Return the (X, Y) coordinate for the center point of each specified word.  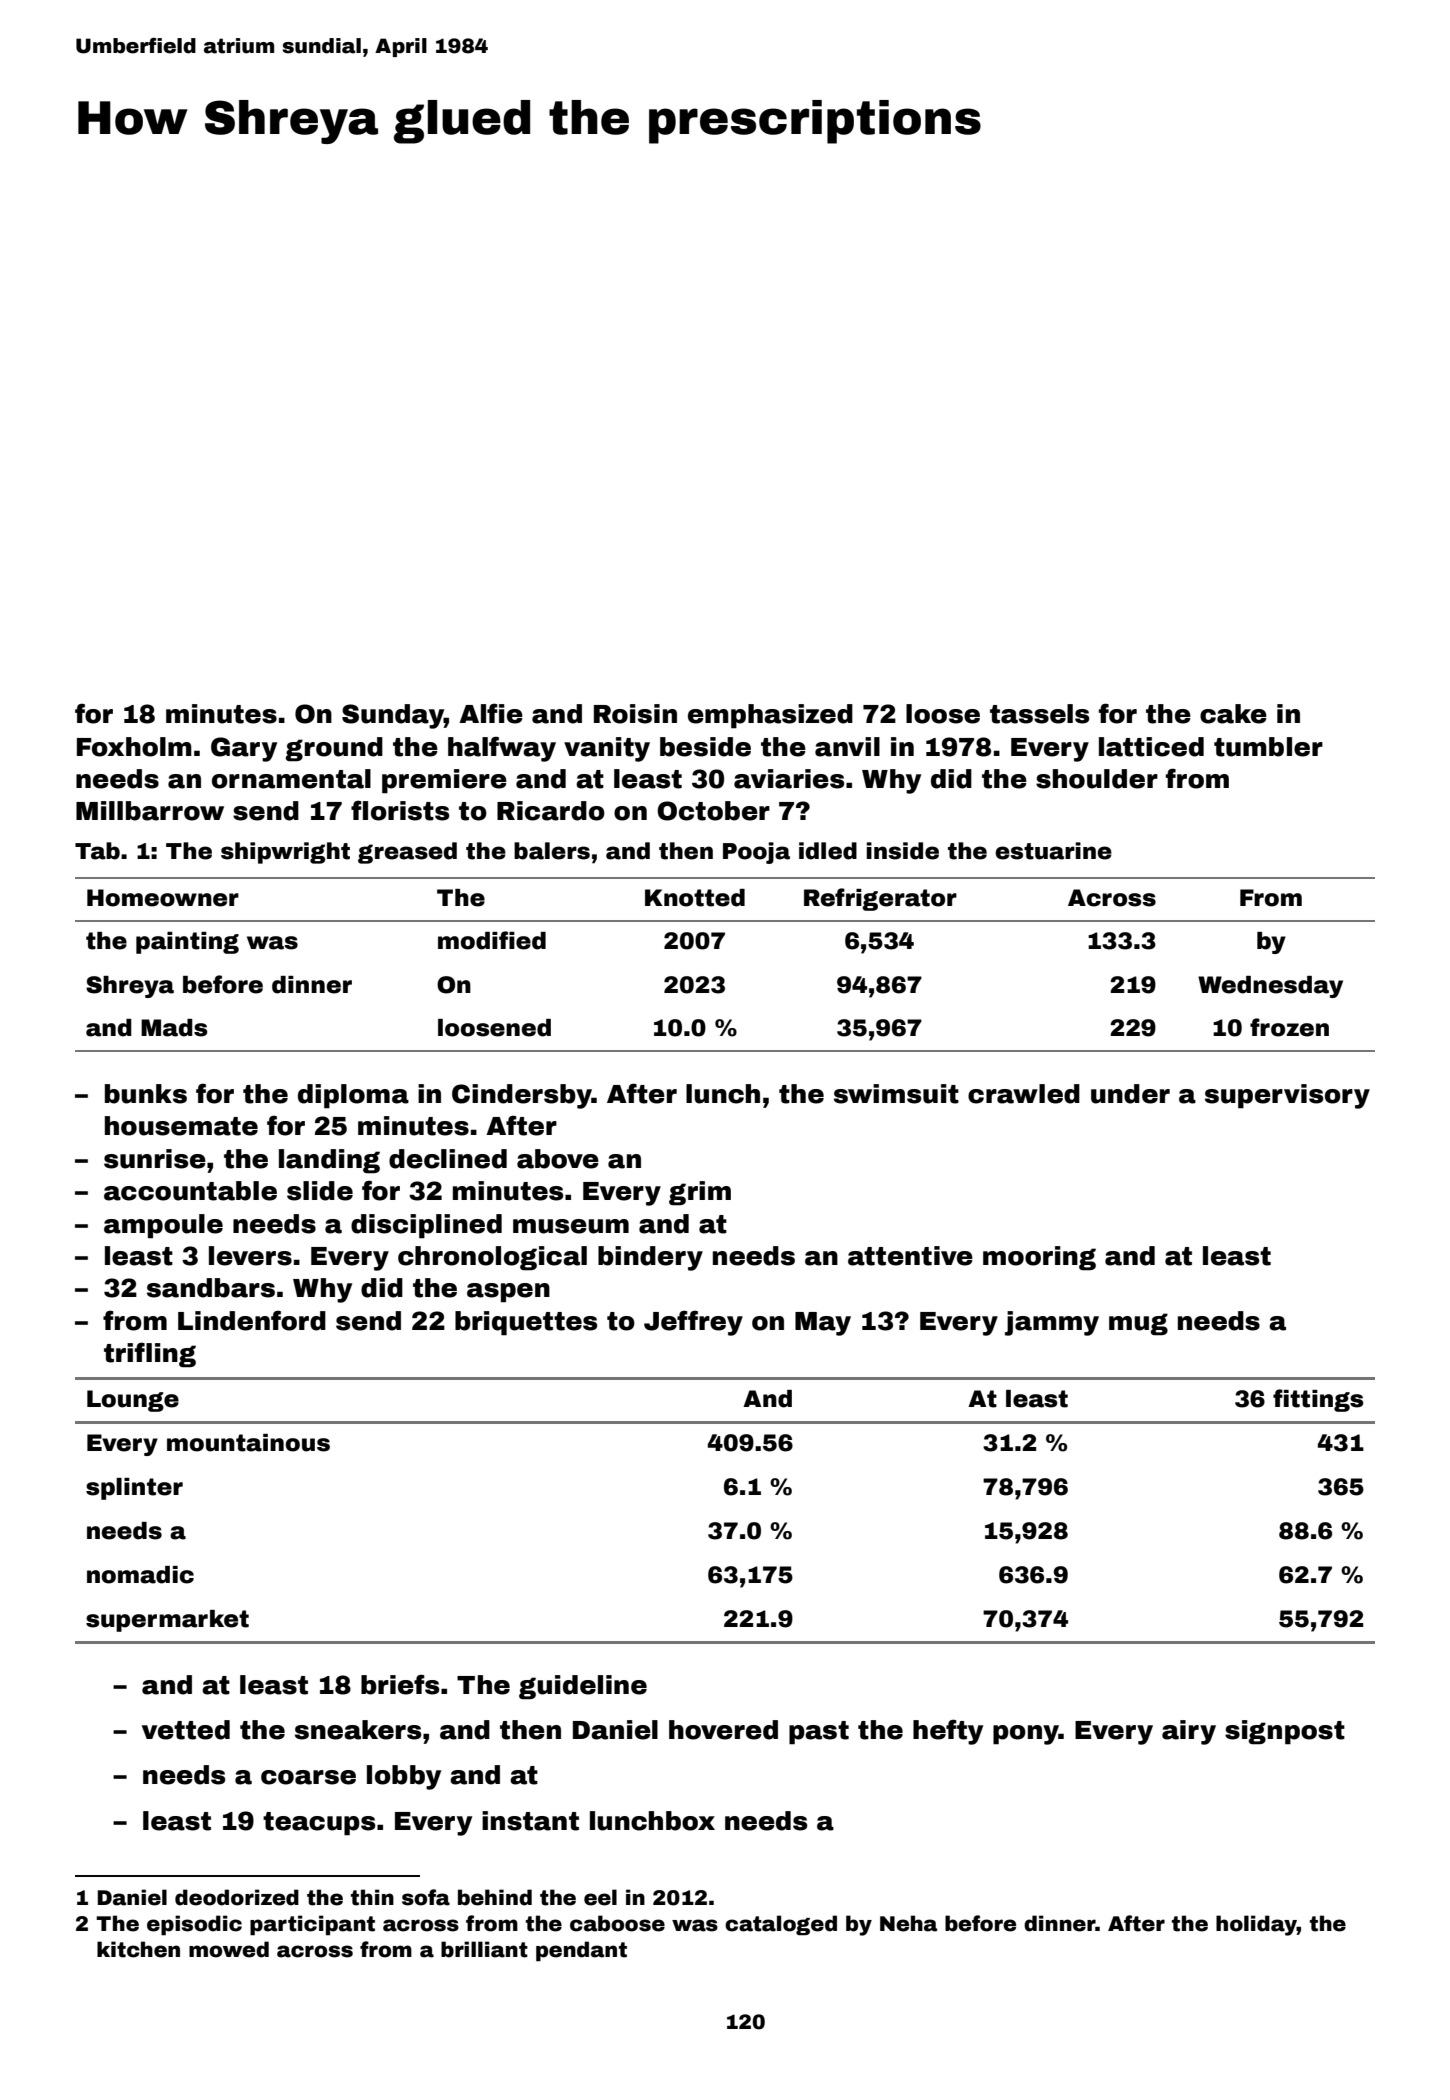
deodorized (237, 1897)
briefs (400, 1684)
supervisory (1287, 1096)
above (558, 1159)
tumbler (1268, 747)
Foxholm (134, 747)
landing (329, 1161)
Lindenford (252, 1320)
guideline (583, 1687)
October (713, 811)
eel (600, 1897)
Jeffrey (693, 1323)
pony (1026, 1735)
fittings (1318, 1400)
